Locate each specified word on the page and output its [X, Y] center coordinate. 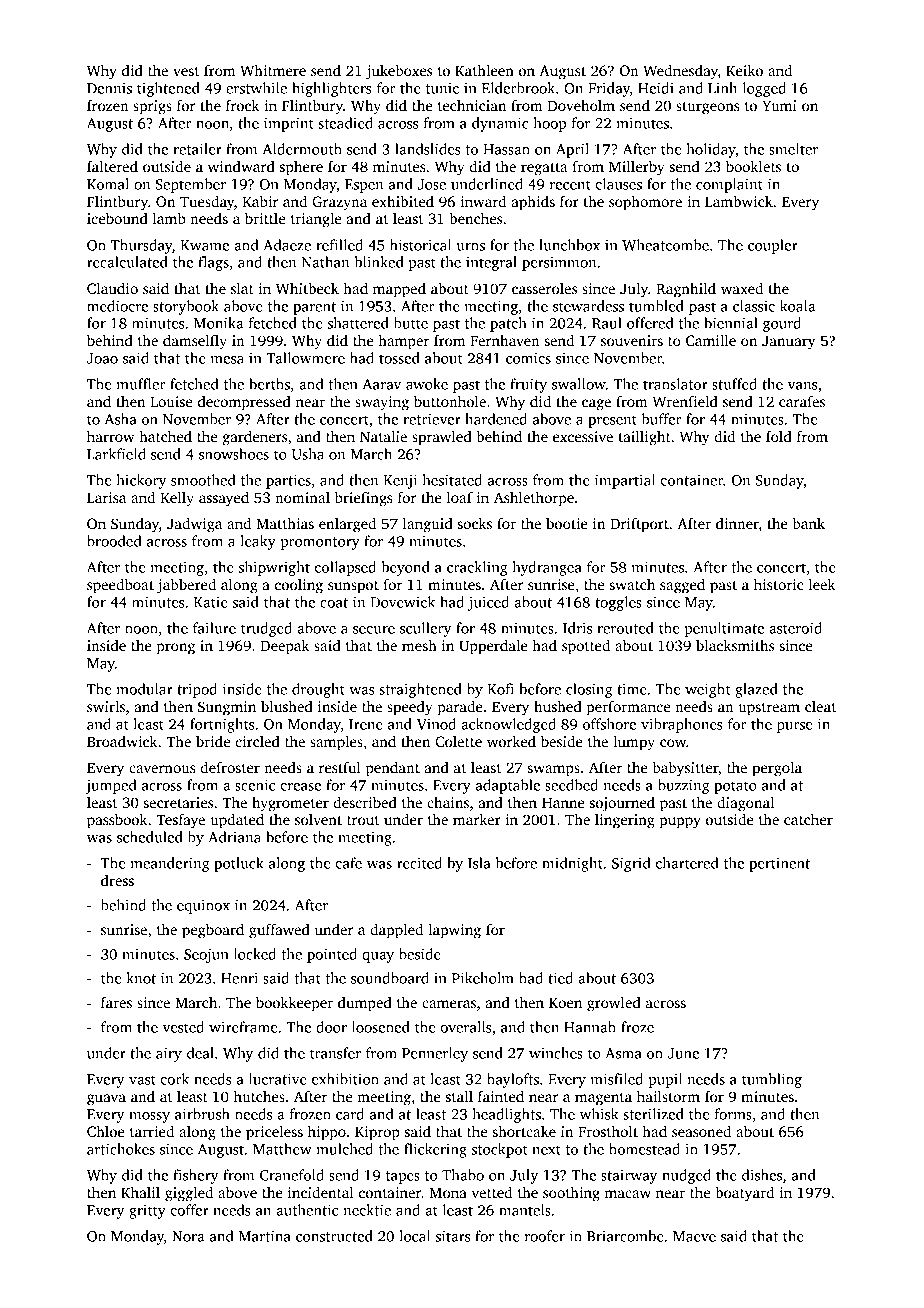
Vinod [436, 724]
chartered [687, 863]
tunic [442, 88]
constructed [334, 1236]
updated [237, 821]
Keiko [744, 70]
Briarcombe [625, 1236]
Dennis [109, 88]
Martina [265, 1236]
